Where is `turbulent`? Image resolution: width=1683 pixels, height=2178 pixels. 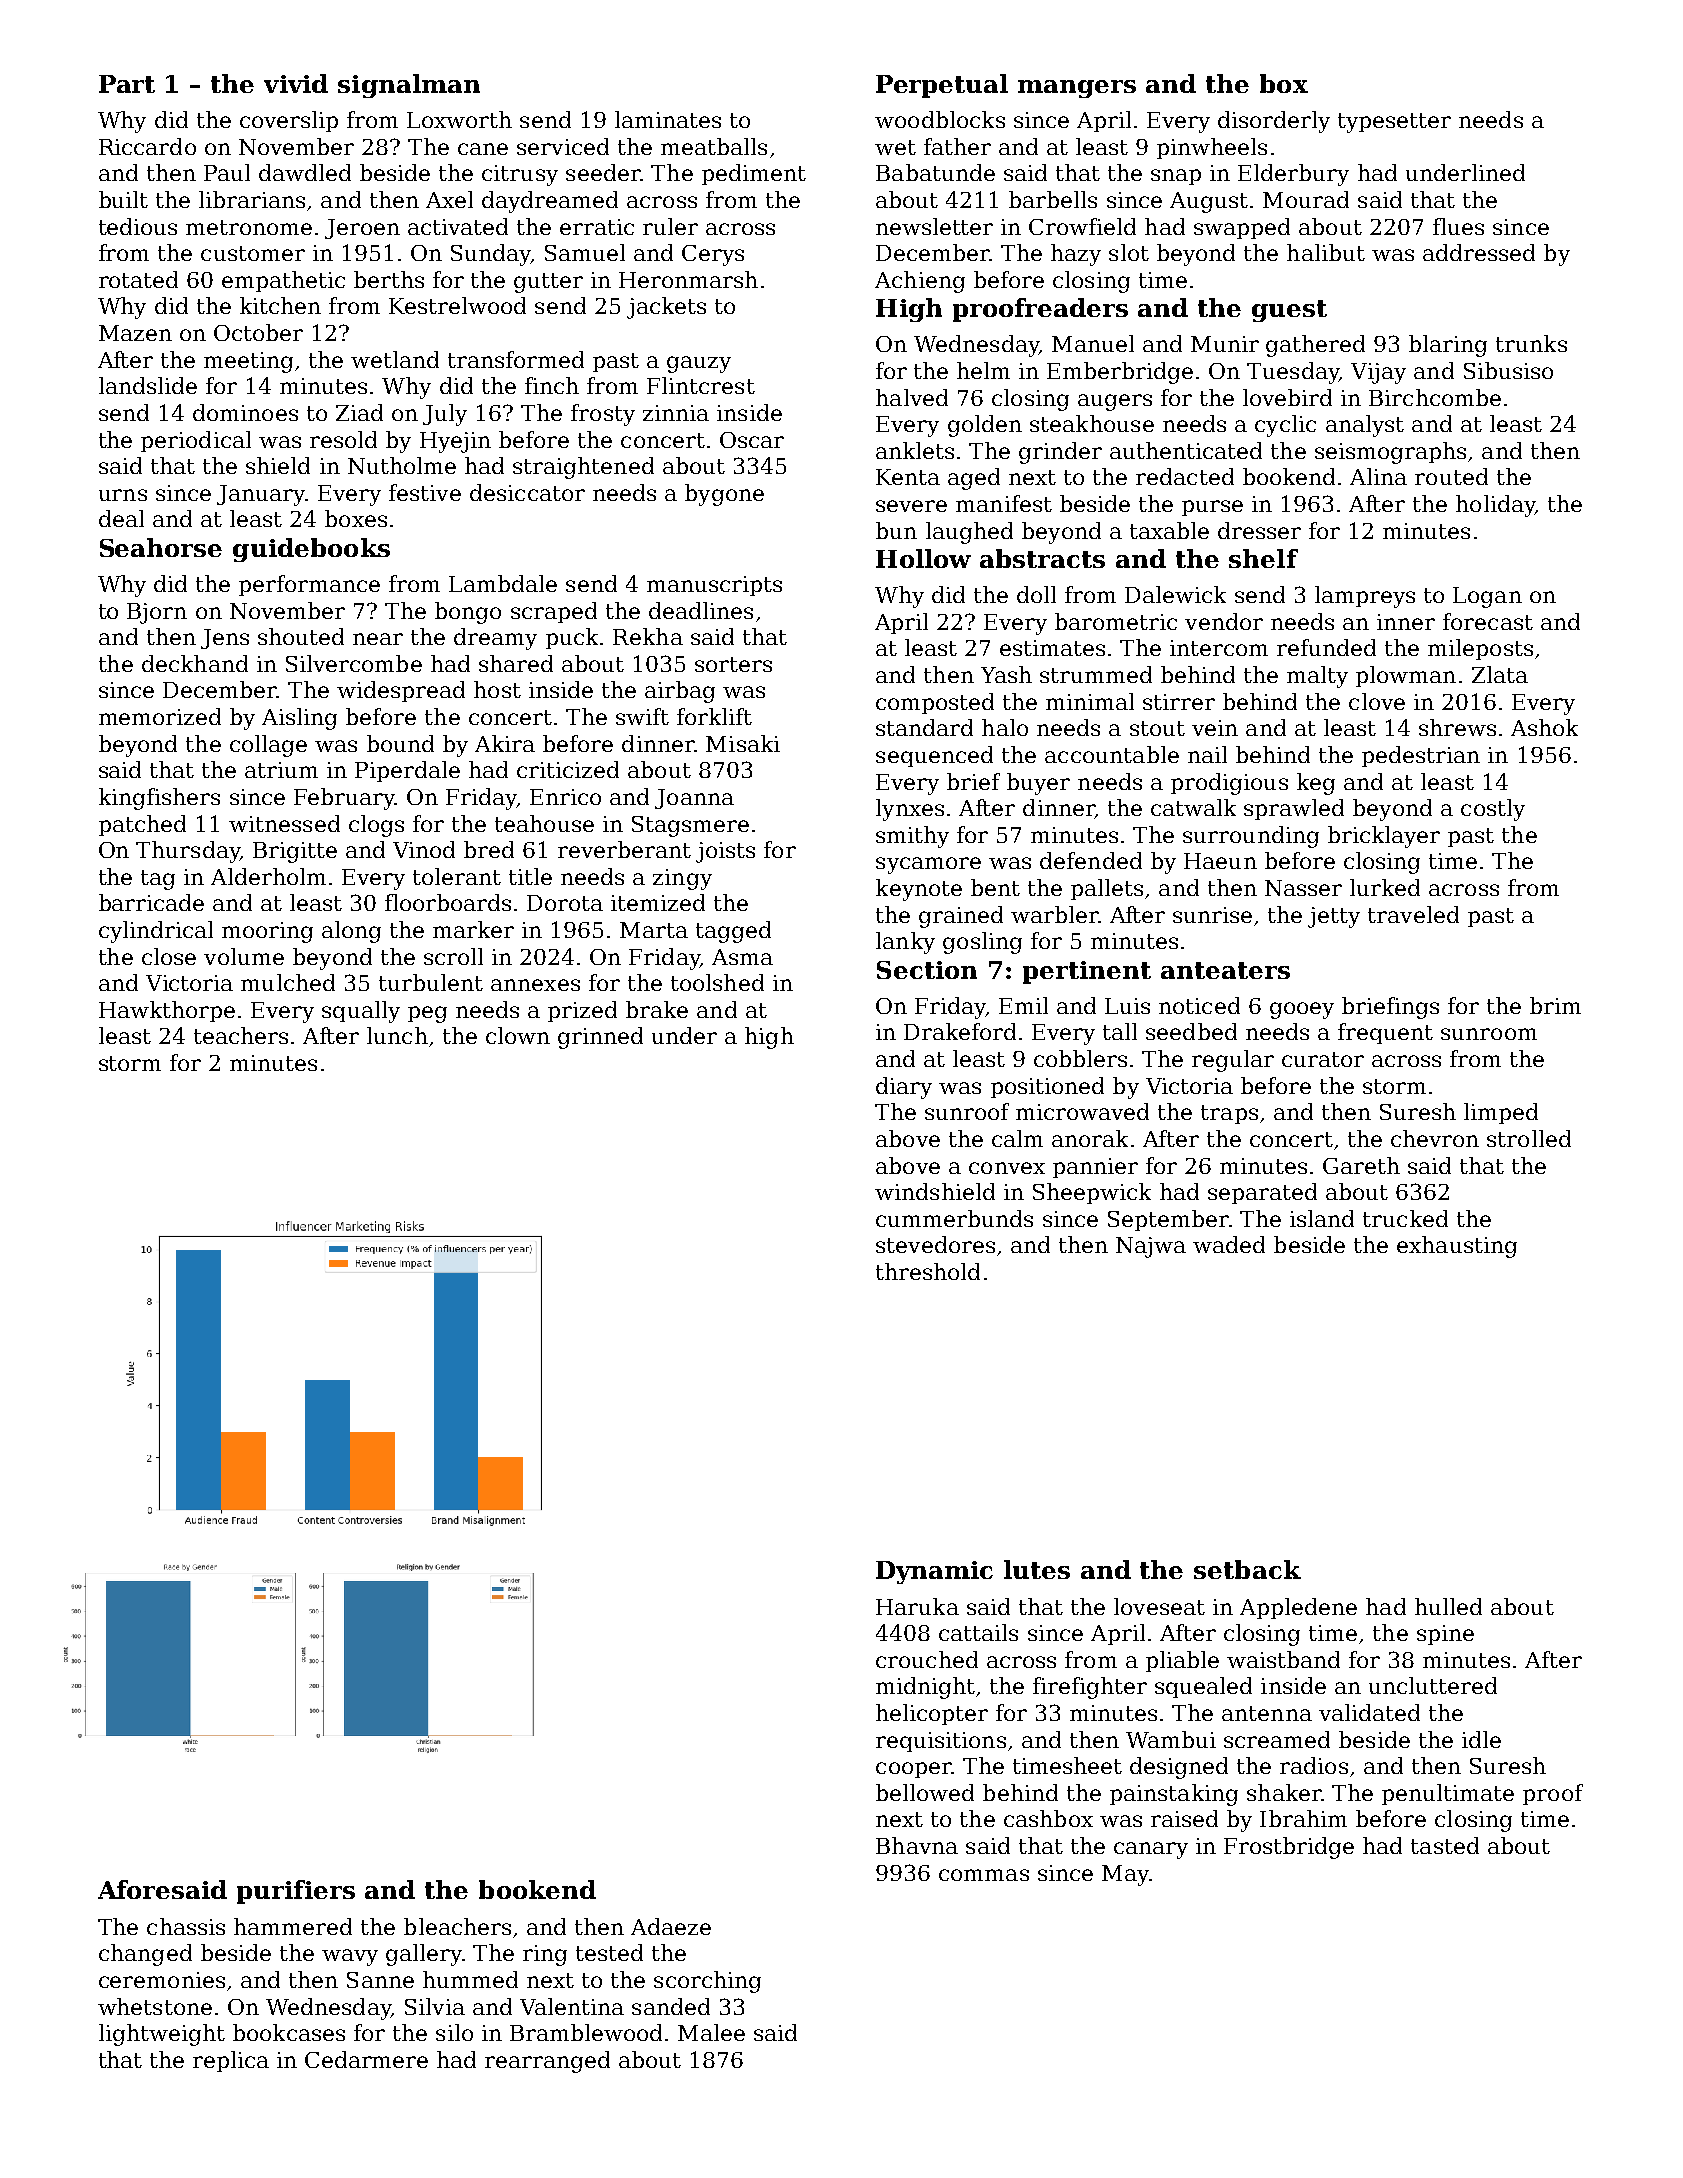
turbulent is located at coordinates (431, 982).
